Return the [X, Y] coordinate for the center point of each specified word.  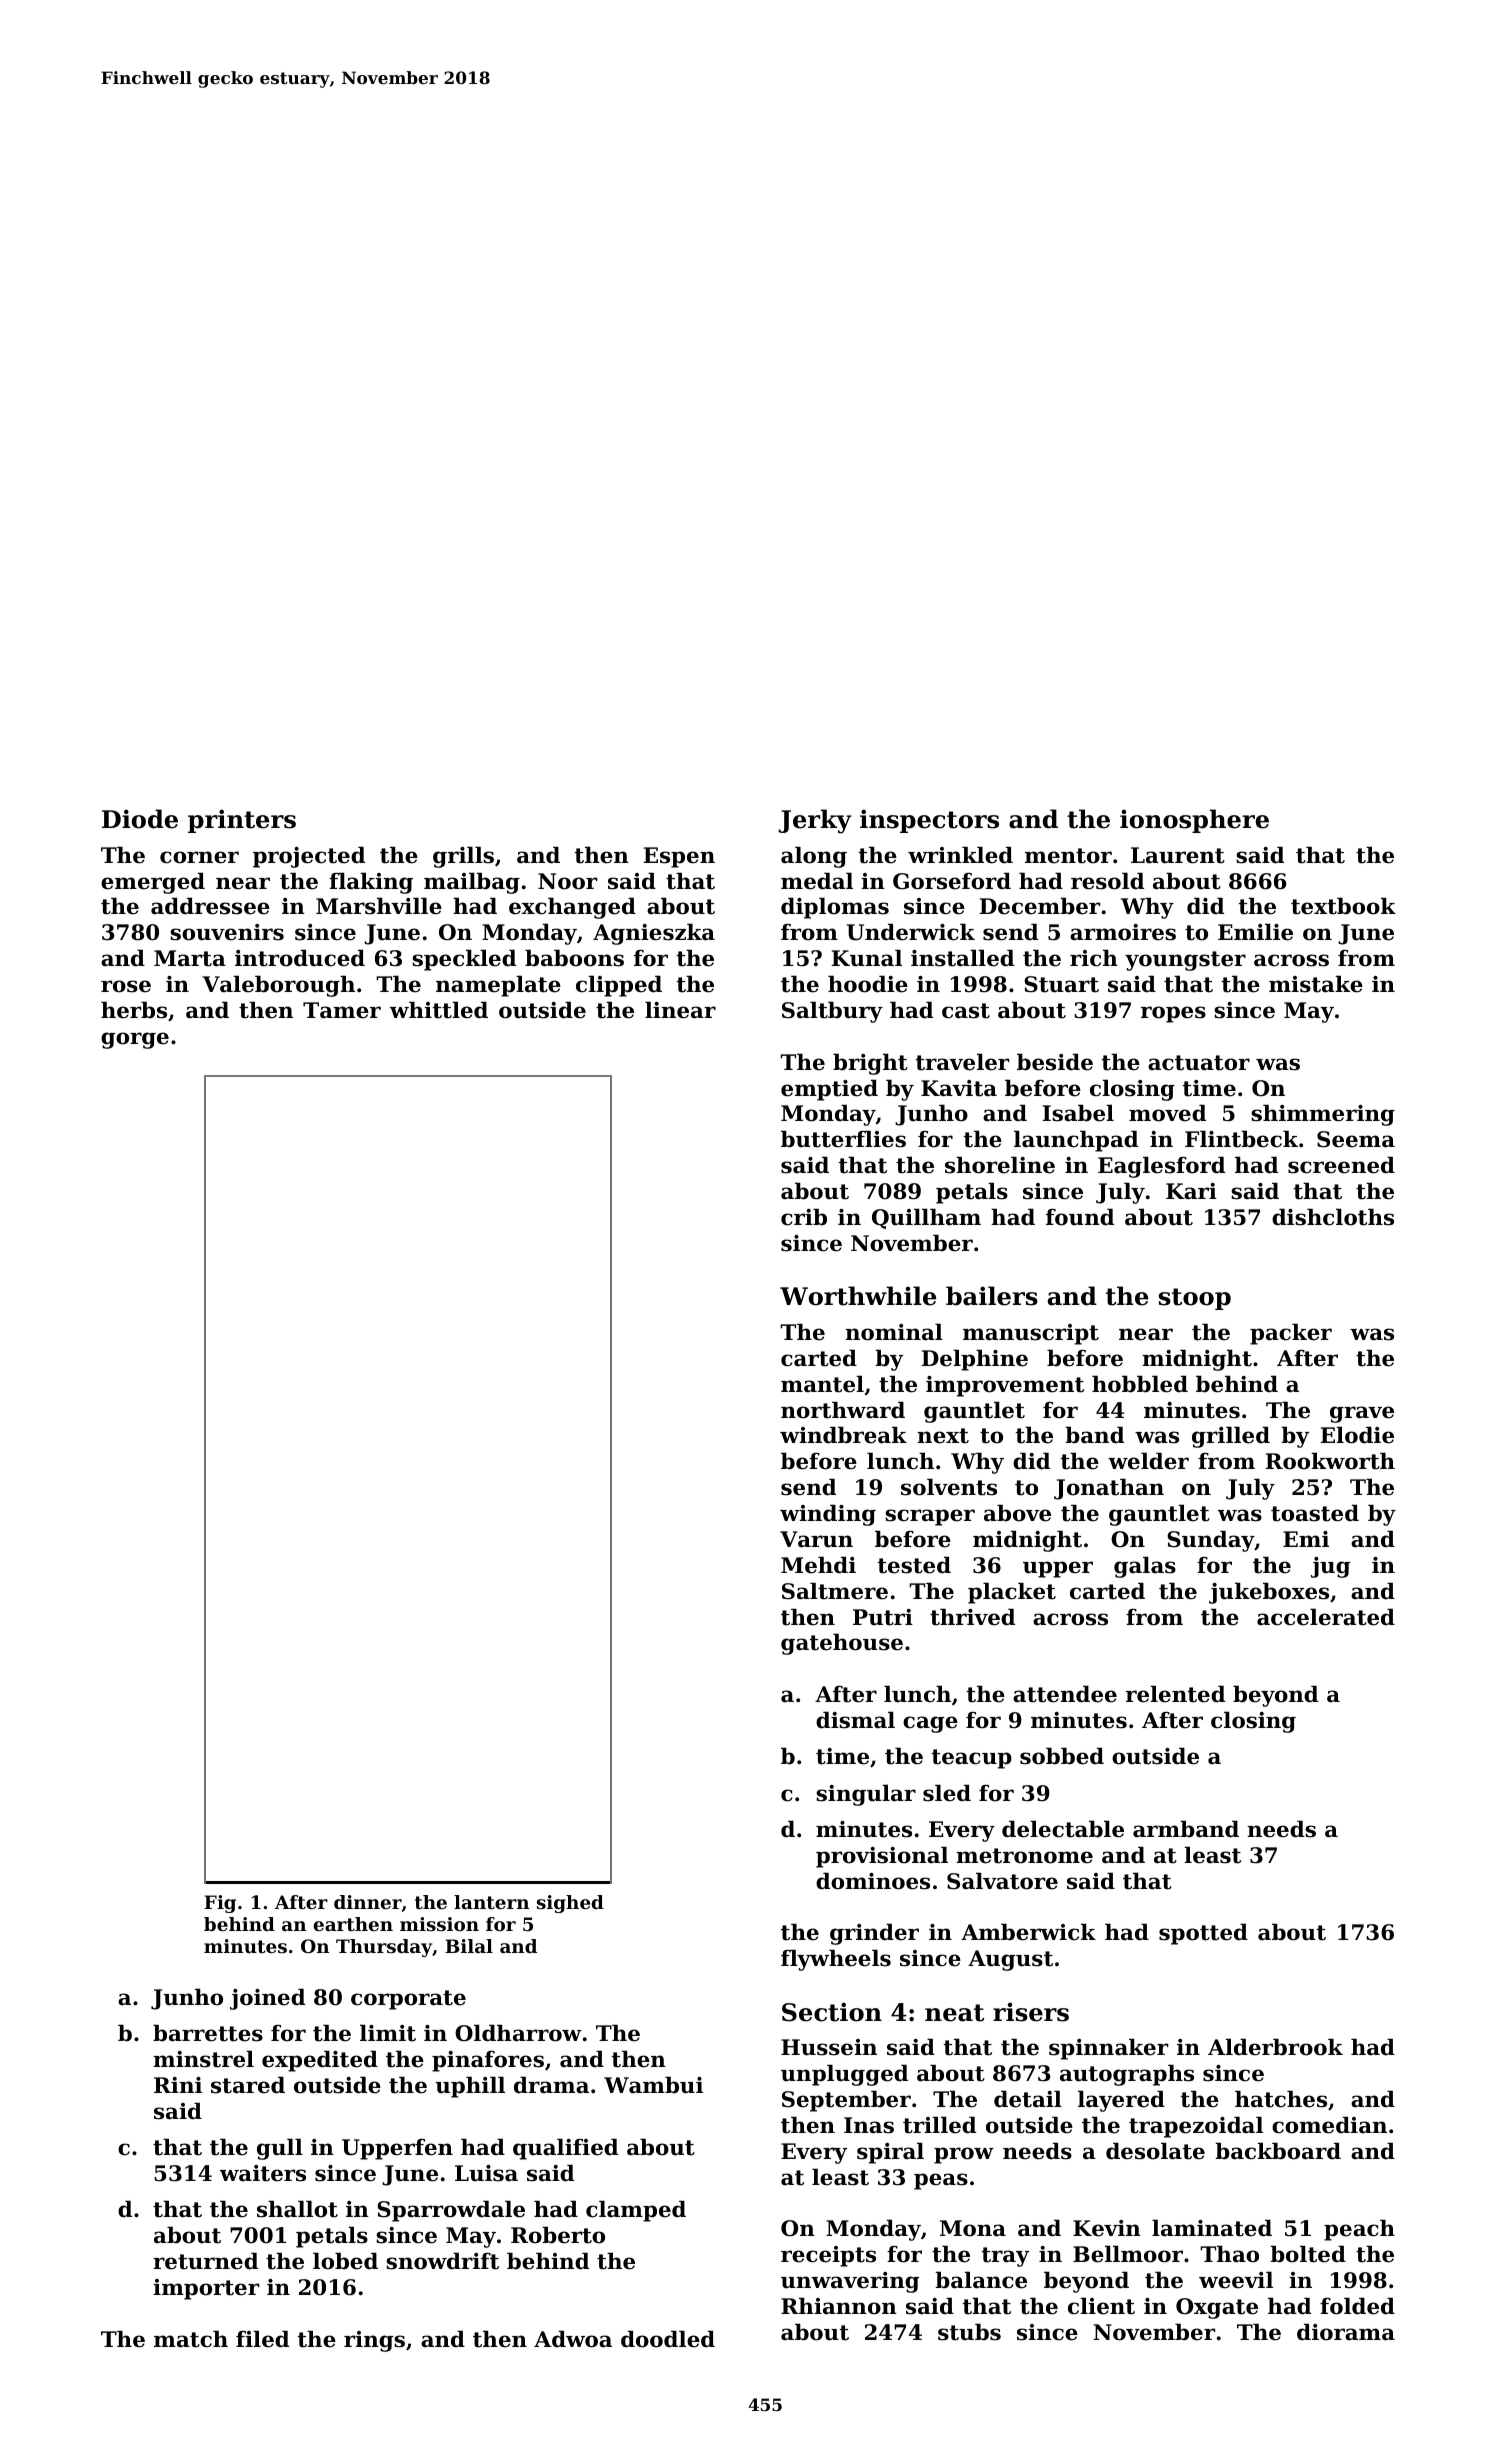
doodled [668, 2339]
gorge [135, 1040]
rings [374, 2341]
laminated [1212, 2228]
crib [804, 1217]
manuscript [1031, 1334]
